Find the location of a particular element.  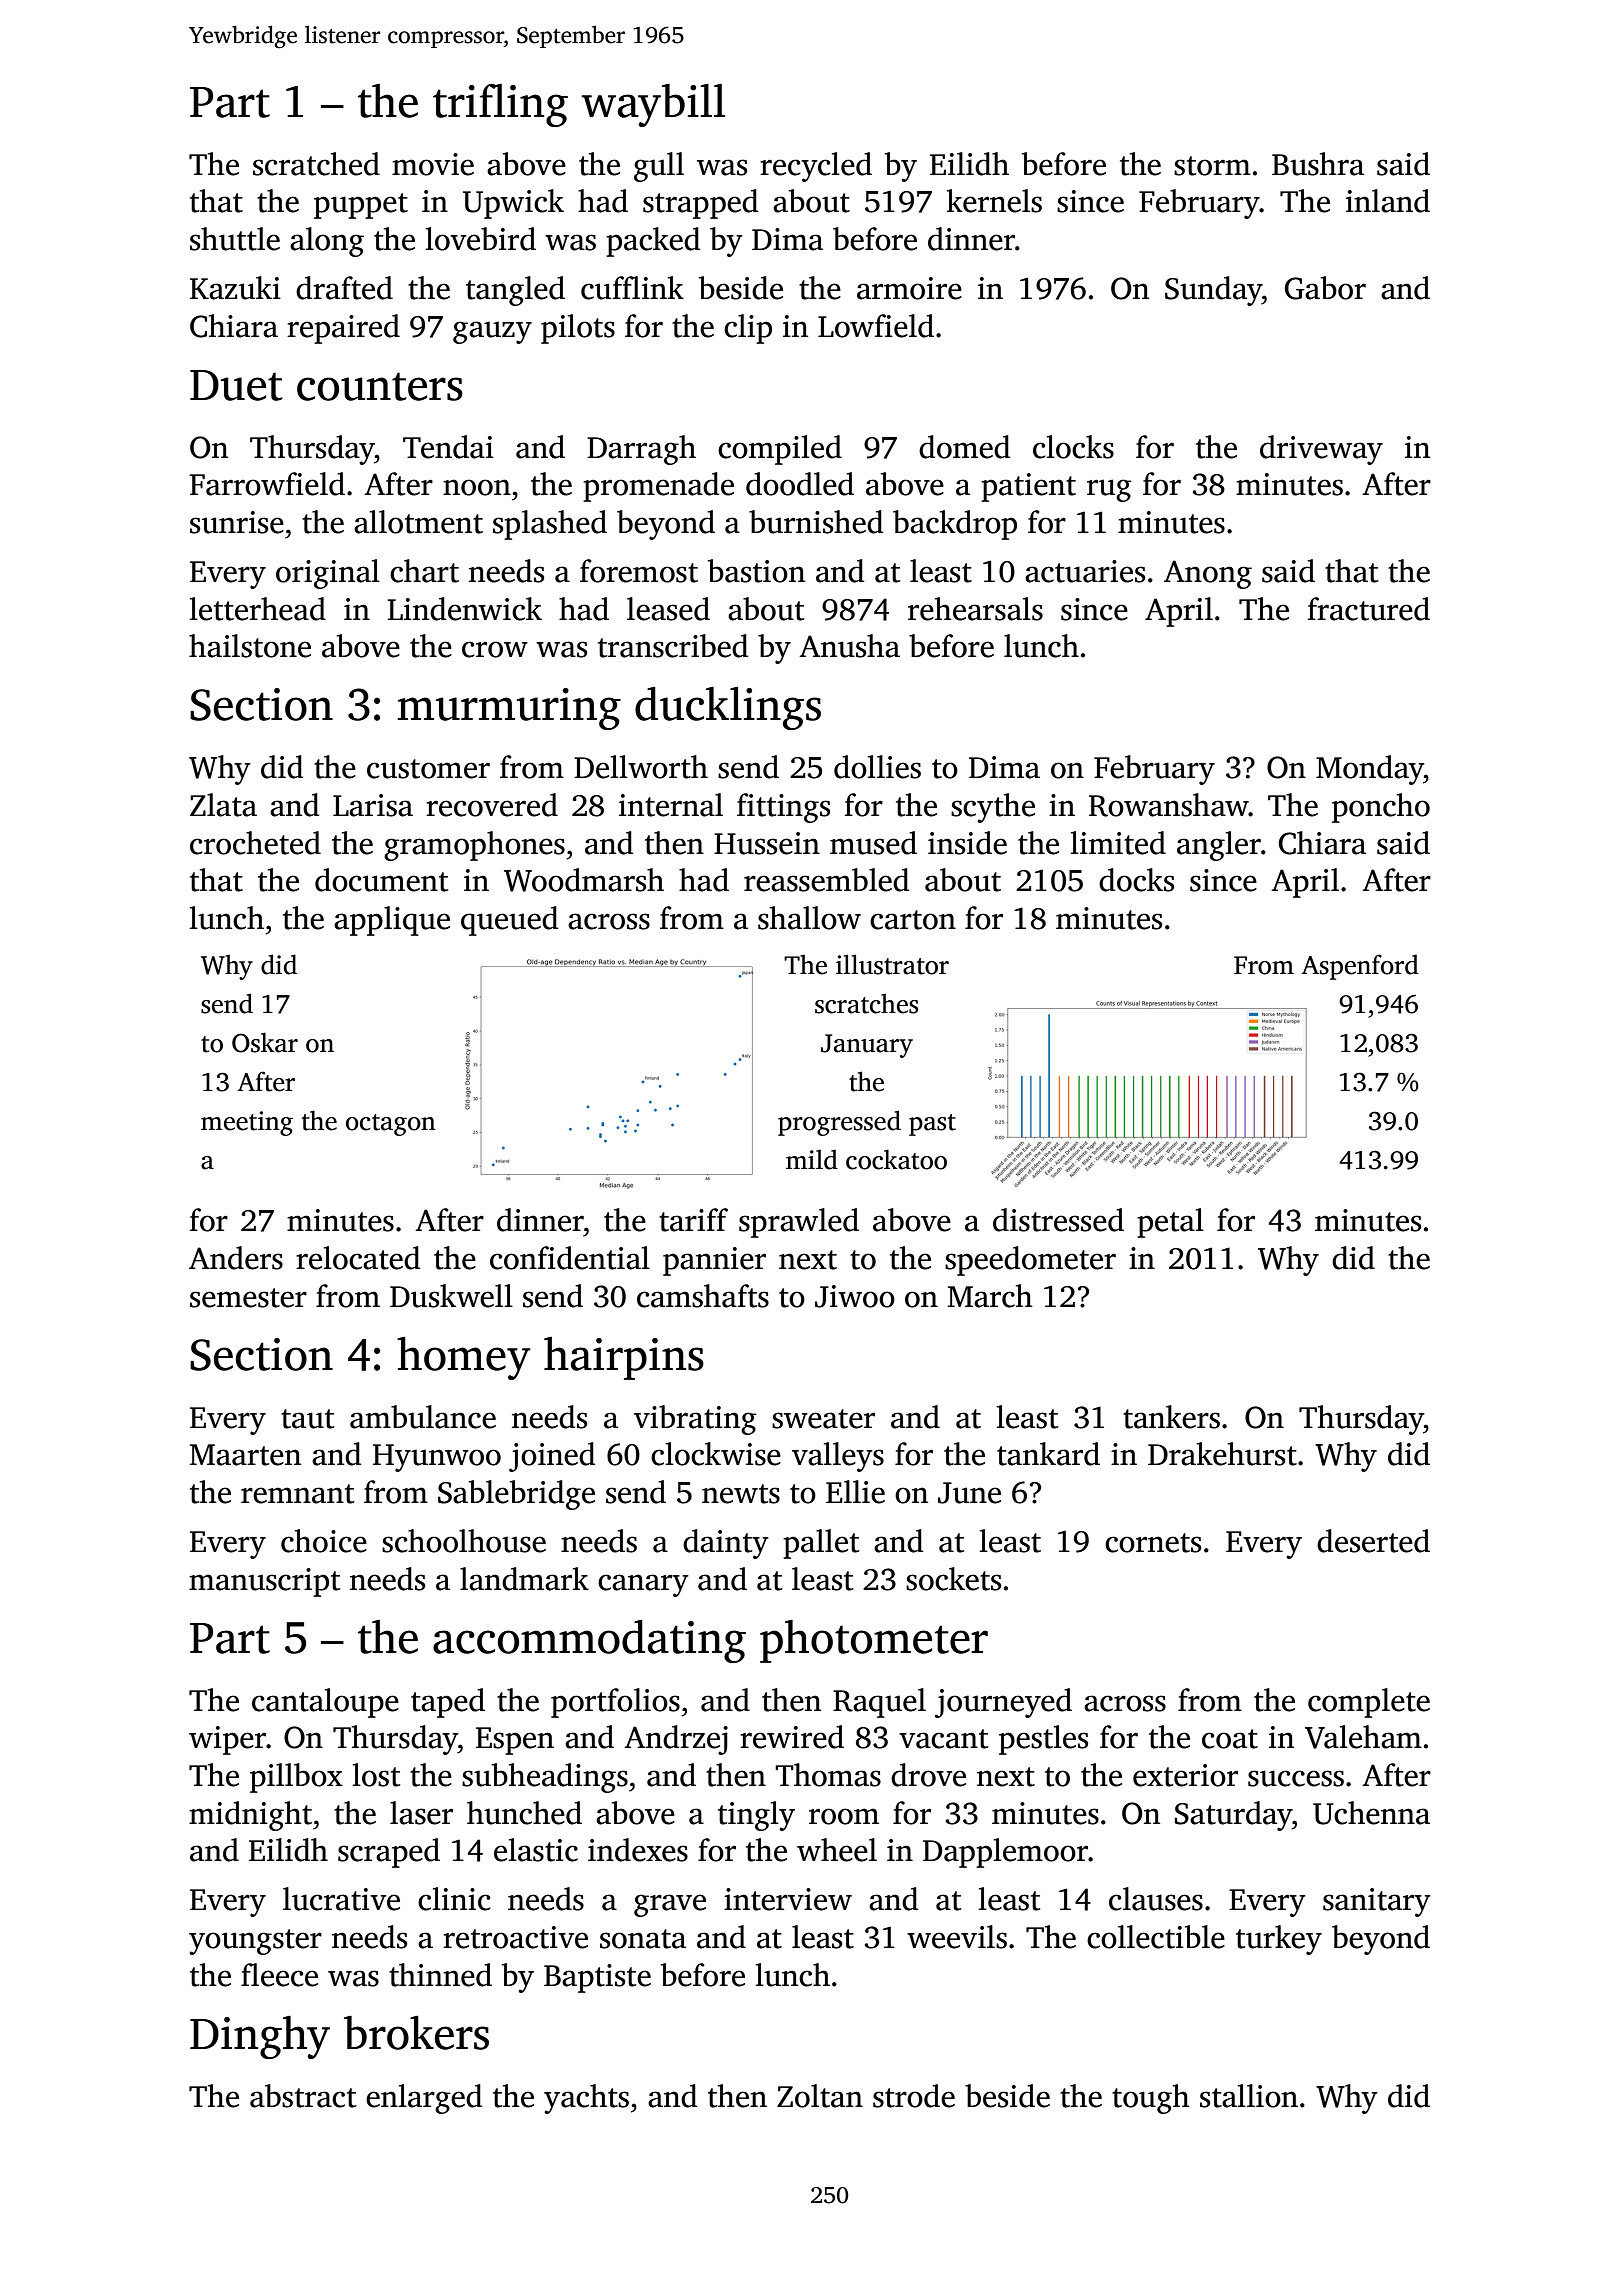

Oskar is located at coordinates (265, 1042).
